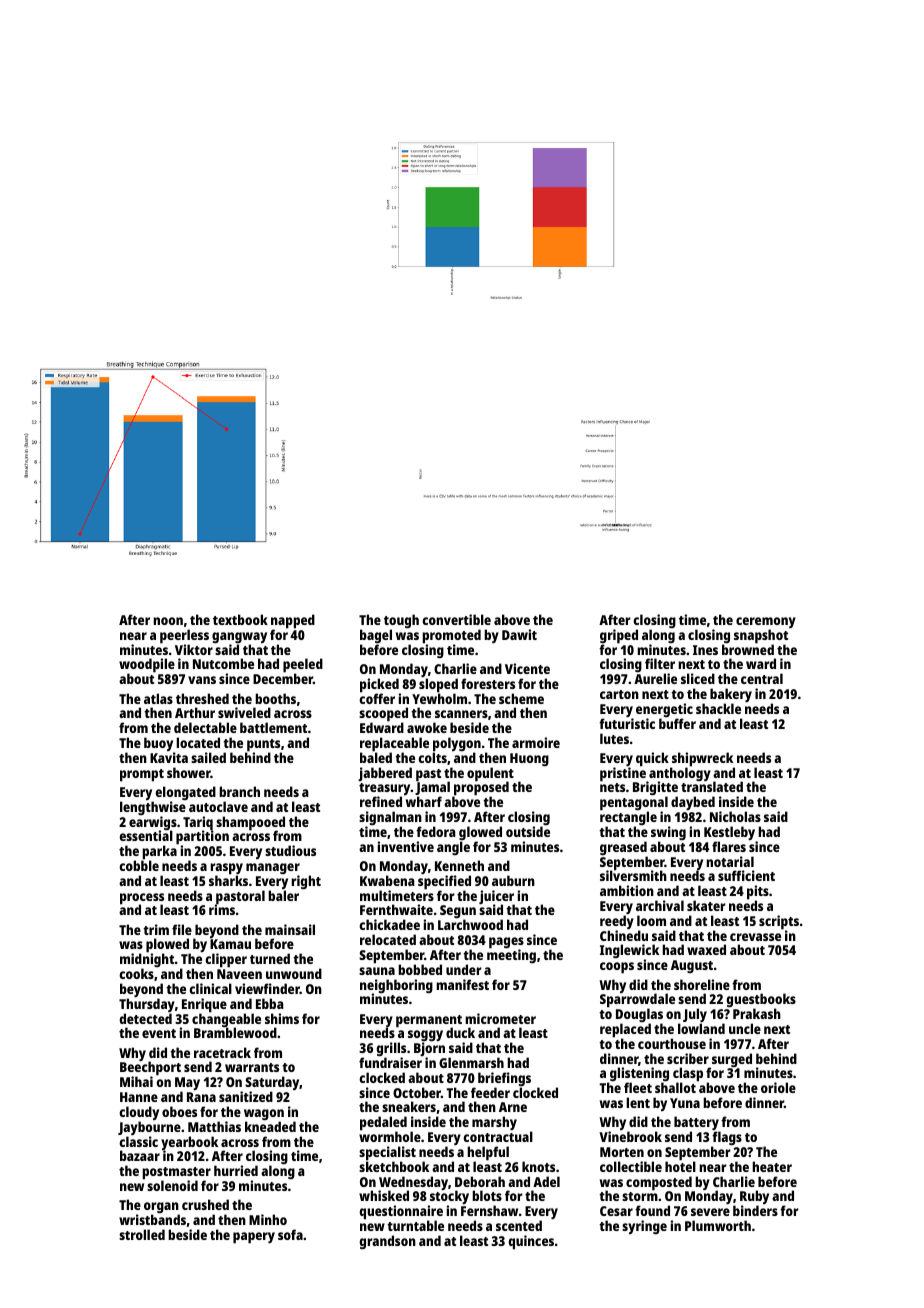 Image resolution: width=924 pixels, height=1308 pixels. Describe the element at coordinates (444, 882) in the screenshot. I see `specified` at that location.
